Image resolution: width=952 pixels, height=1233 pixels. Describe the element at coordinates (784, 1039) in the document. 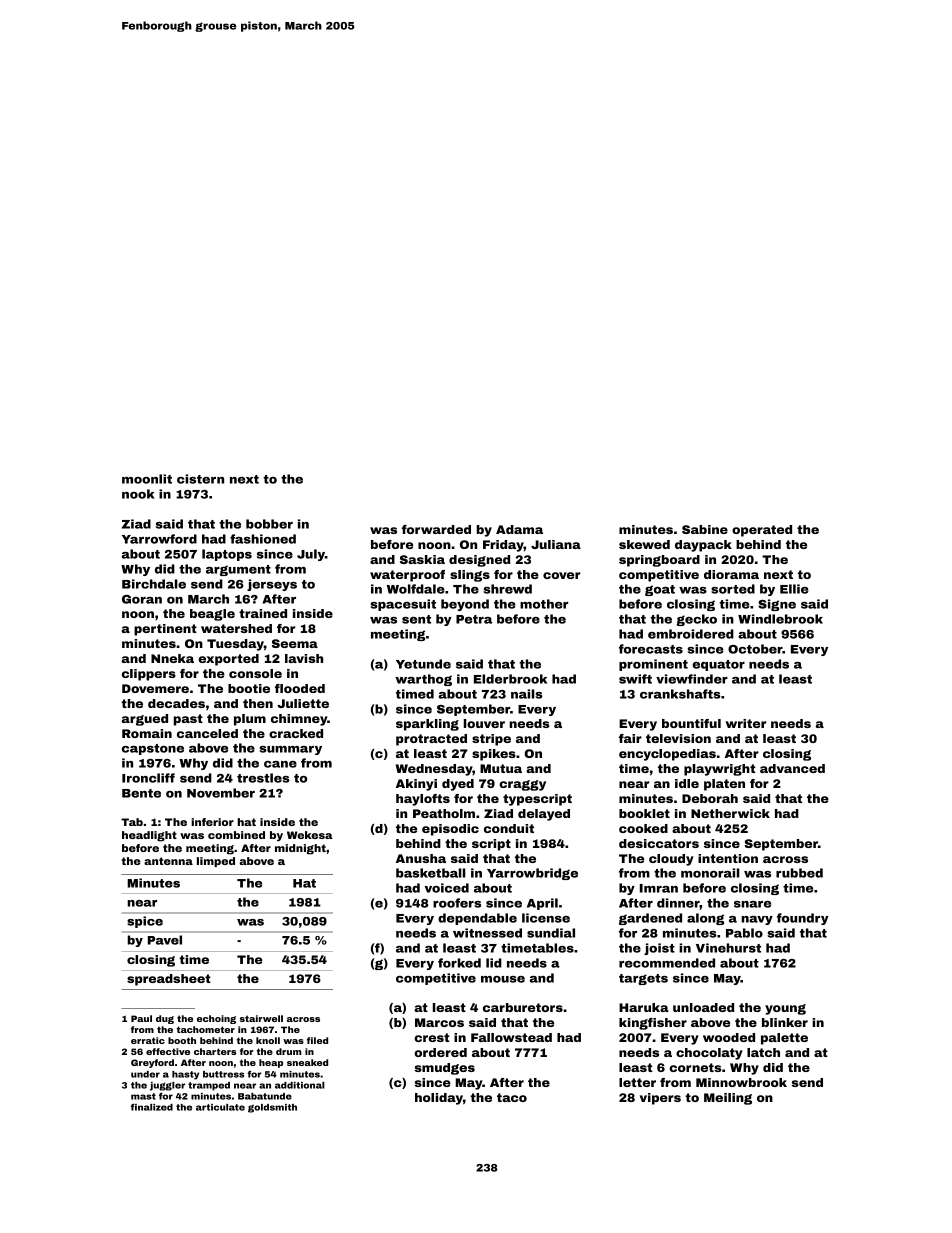

I see `palette` at that location.
